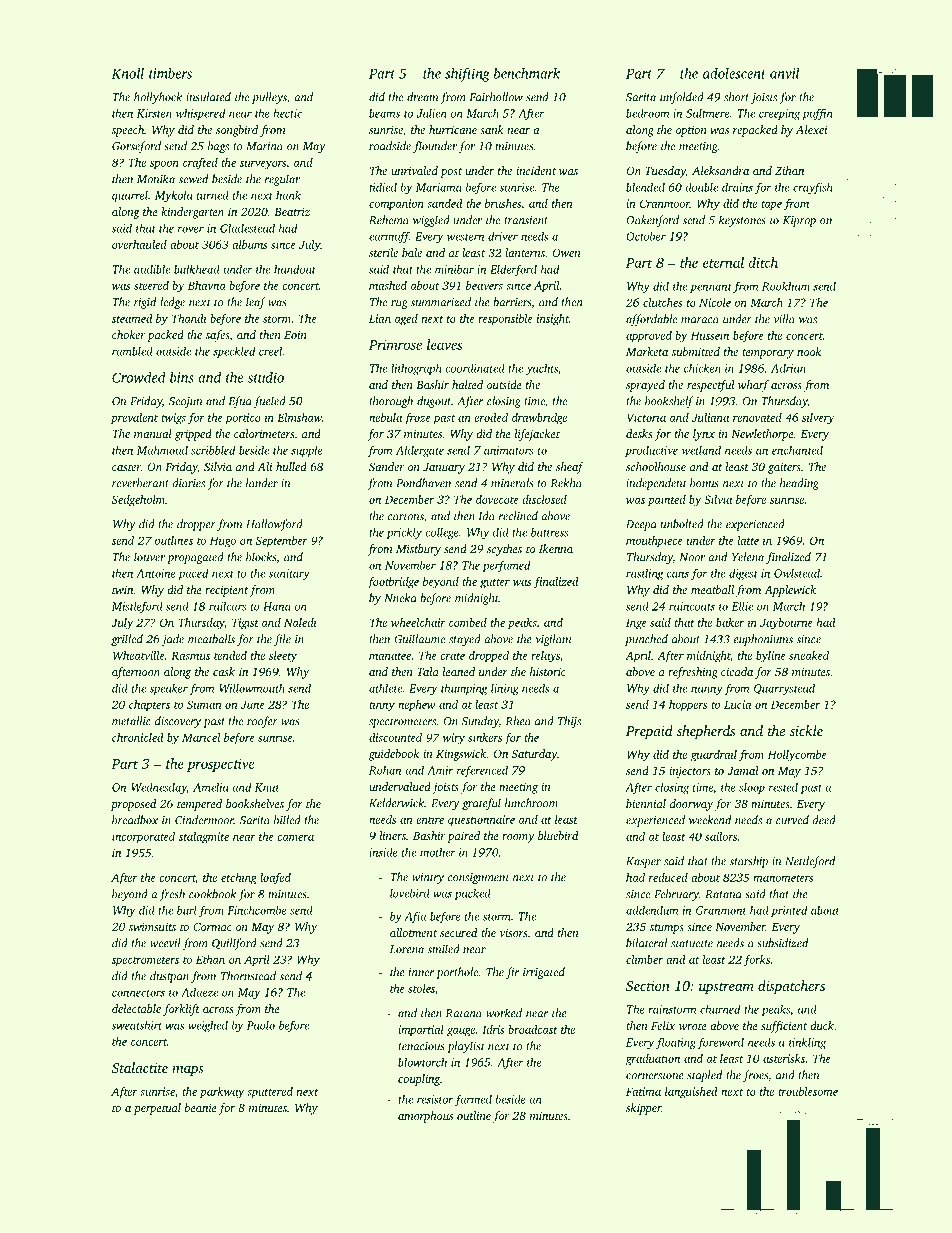  What do you see at coordinates (752, 788) in the screenshot?
I see `sloop` at bounding box center [752, 788].
